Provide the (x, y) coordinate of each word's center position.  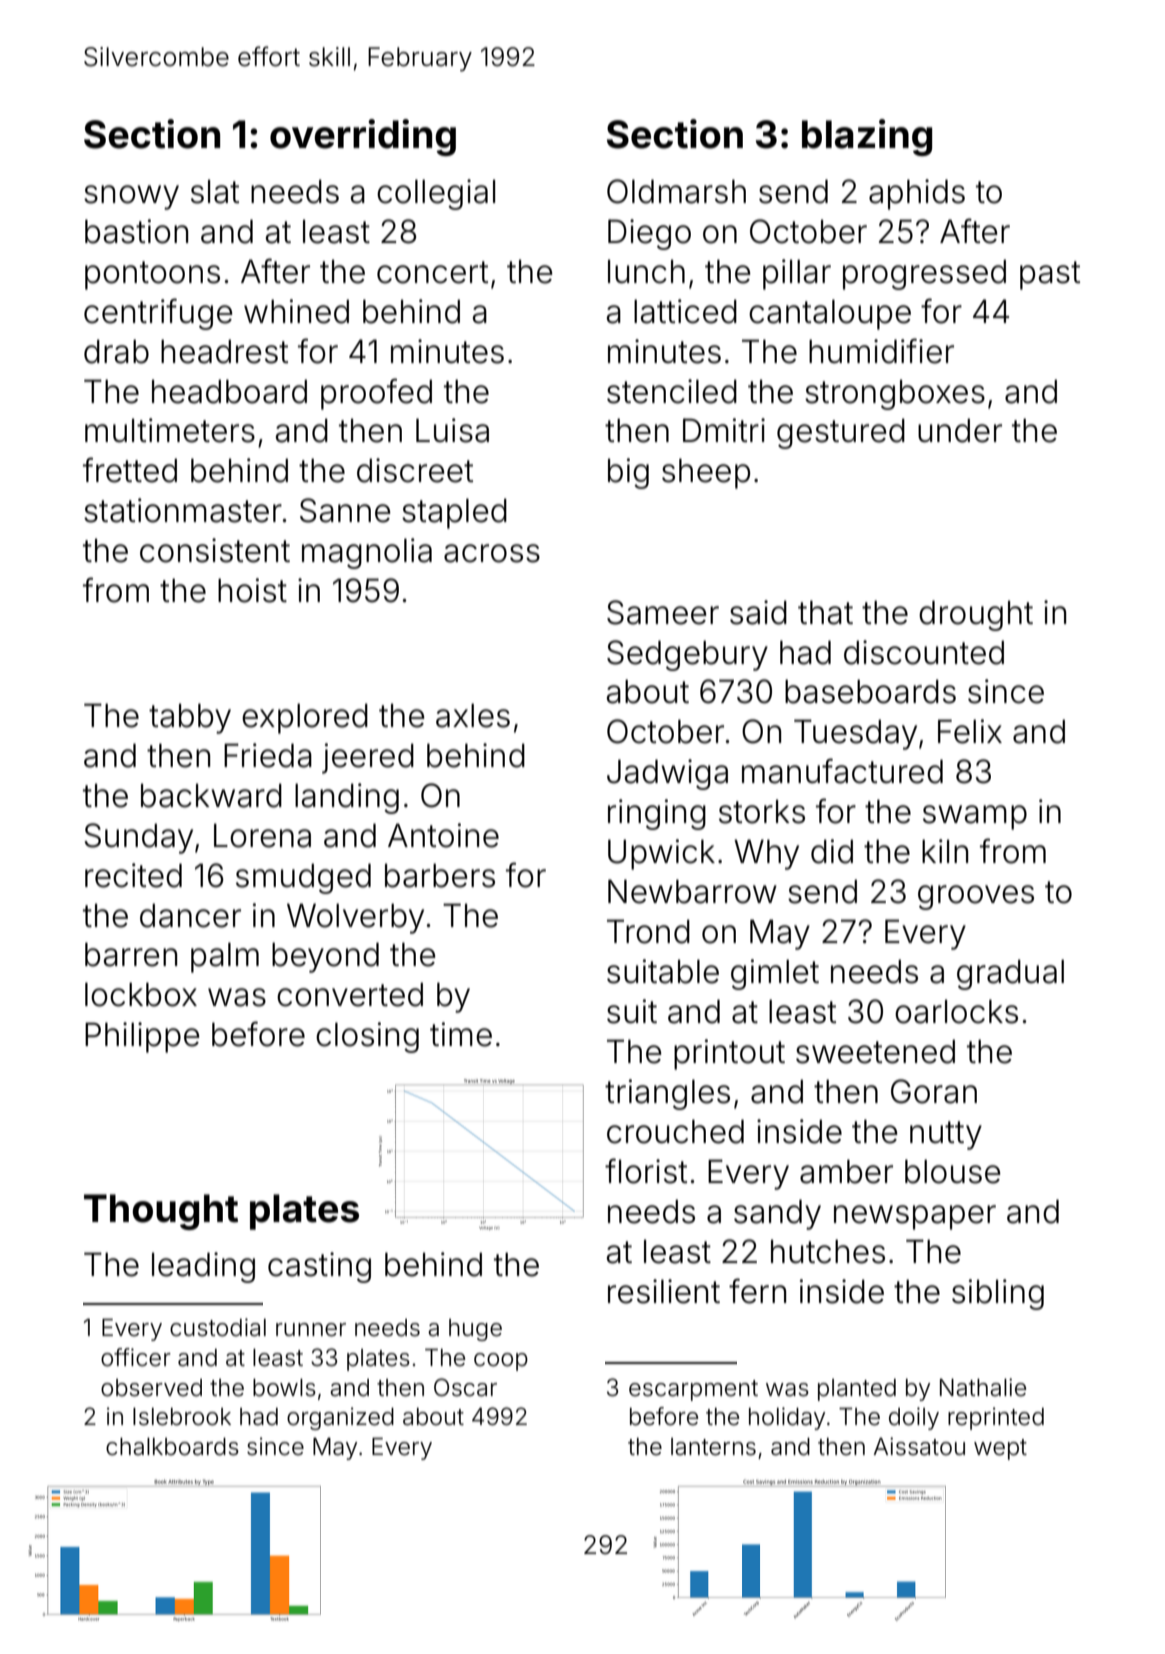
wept (1000, 1449)
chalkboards (172, 1447)
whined (296, 311)
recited (133, 875)
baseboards (870, 691)
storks (762, 811)
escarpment (693, 1390)
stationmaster (183, 510)
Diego (649, 234)
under (960, 430)
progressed (924, 274)
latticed (685, 311)
